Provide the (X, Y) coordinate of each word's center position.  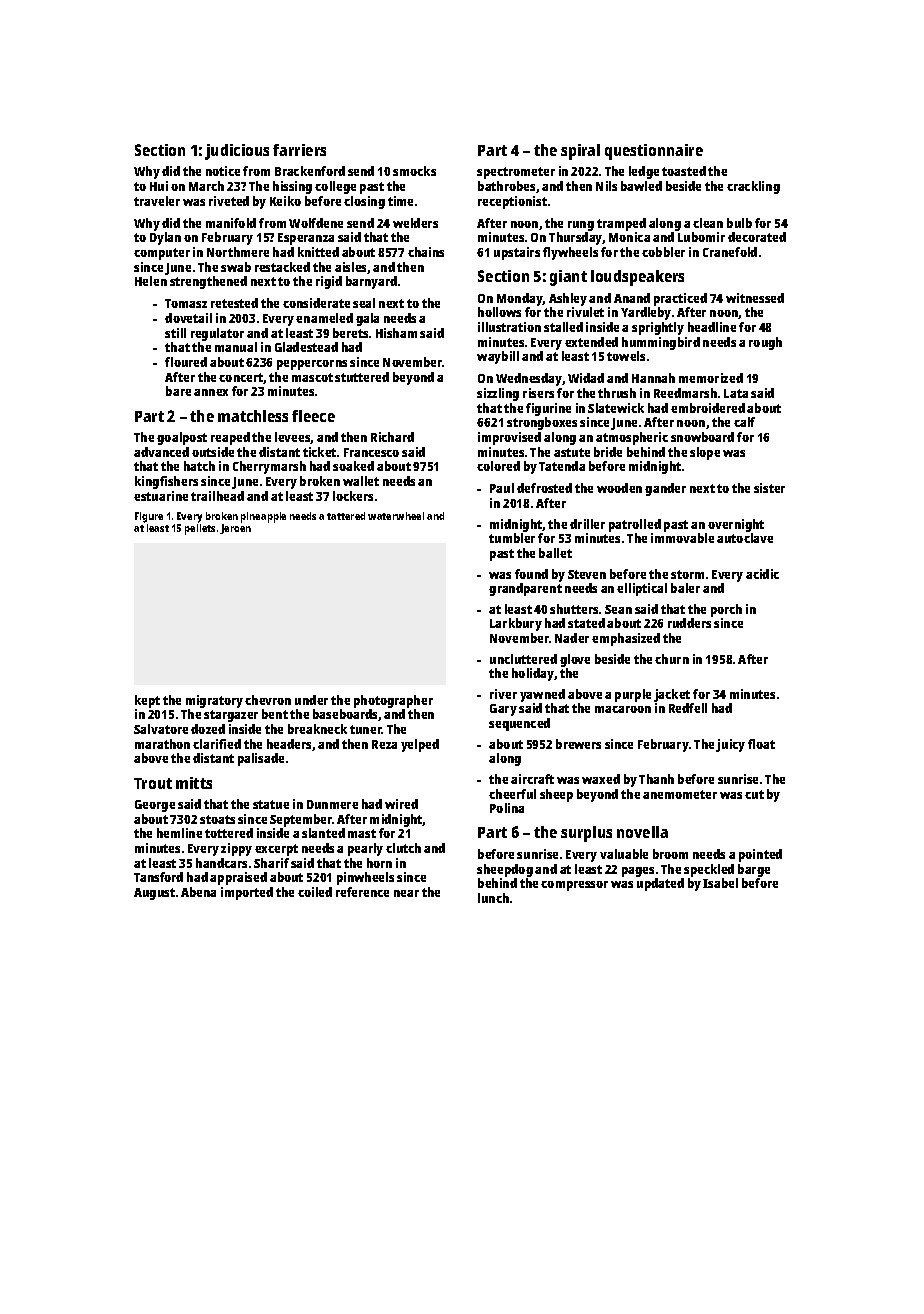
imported (247, 893)
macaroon (623, 709)
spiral (580, 152)
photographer (393, 701)
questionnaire (654, 152)
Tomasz (186, 303)
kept (147, 701)
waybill (498, 357)
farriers (299, 150)
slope (705, 453)
